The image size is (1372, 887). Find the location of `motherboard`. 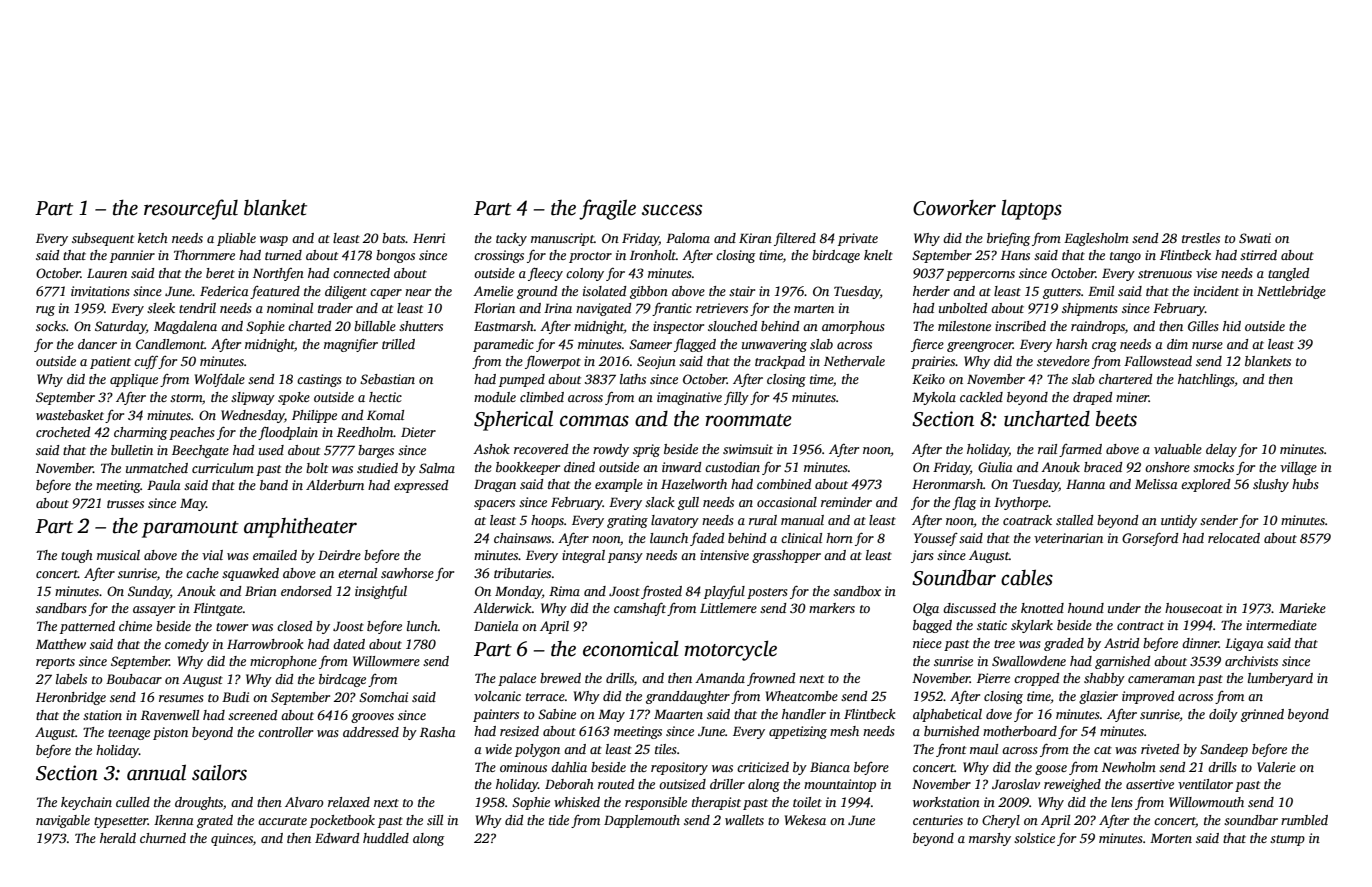

motherboard is located at coordinates (1020, 731).
